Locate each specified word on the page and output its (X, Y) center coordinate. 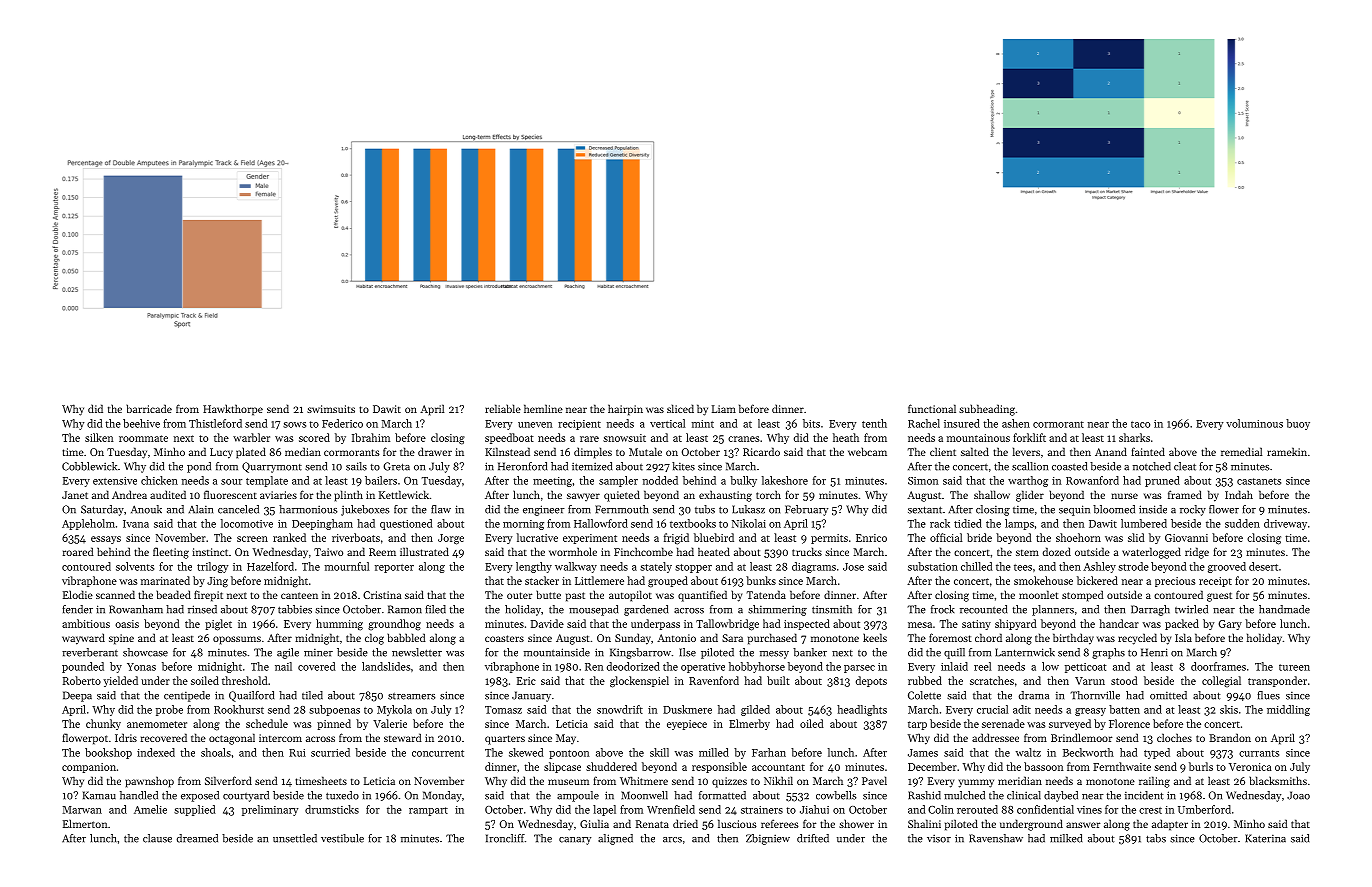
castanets (1259, 481)
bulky (743, 481)
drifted (813, 838)
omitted (1168, 695)
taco (1140, 424)
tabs (1156, 838)
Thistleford (215, 423)
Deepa (77, 696)
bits (811, 423)
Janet (75, 495)
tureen (1294, 667)
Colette (924, 695)
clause (157, 838)
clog (374, 639)
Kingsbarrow (640, 653)
